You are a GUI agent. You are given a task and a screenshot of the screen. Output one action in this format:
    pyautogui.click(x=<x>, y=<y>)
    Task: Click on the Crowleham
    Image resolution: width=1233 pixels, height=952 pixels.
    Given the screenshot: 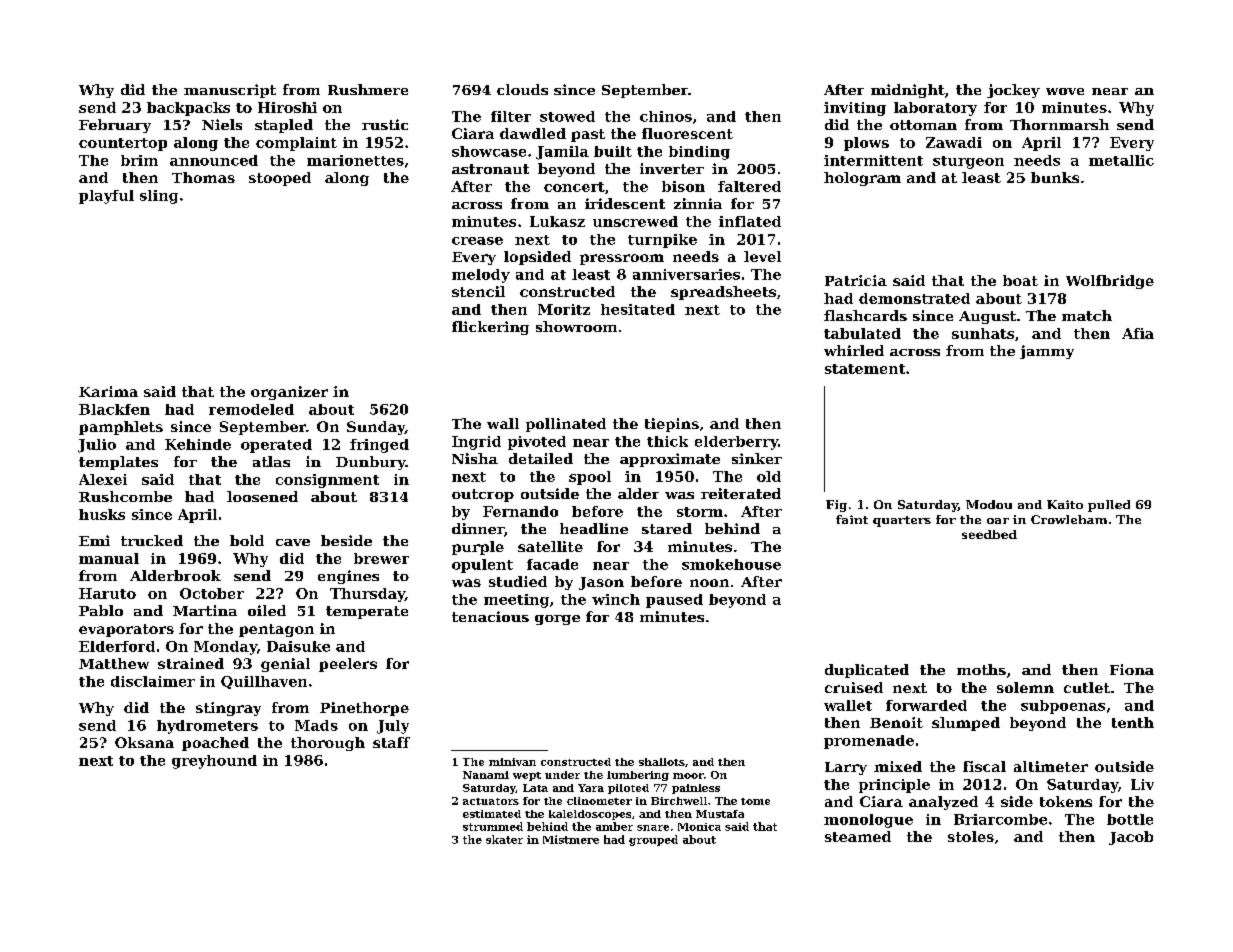 What is the action you would take?
    pyautogui.click(x=1069, y=519)
